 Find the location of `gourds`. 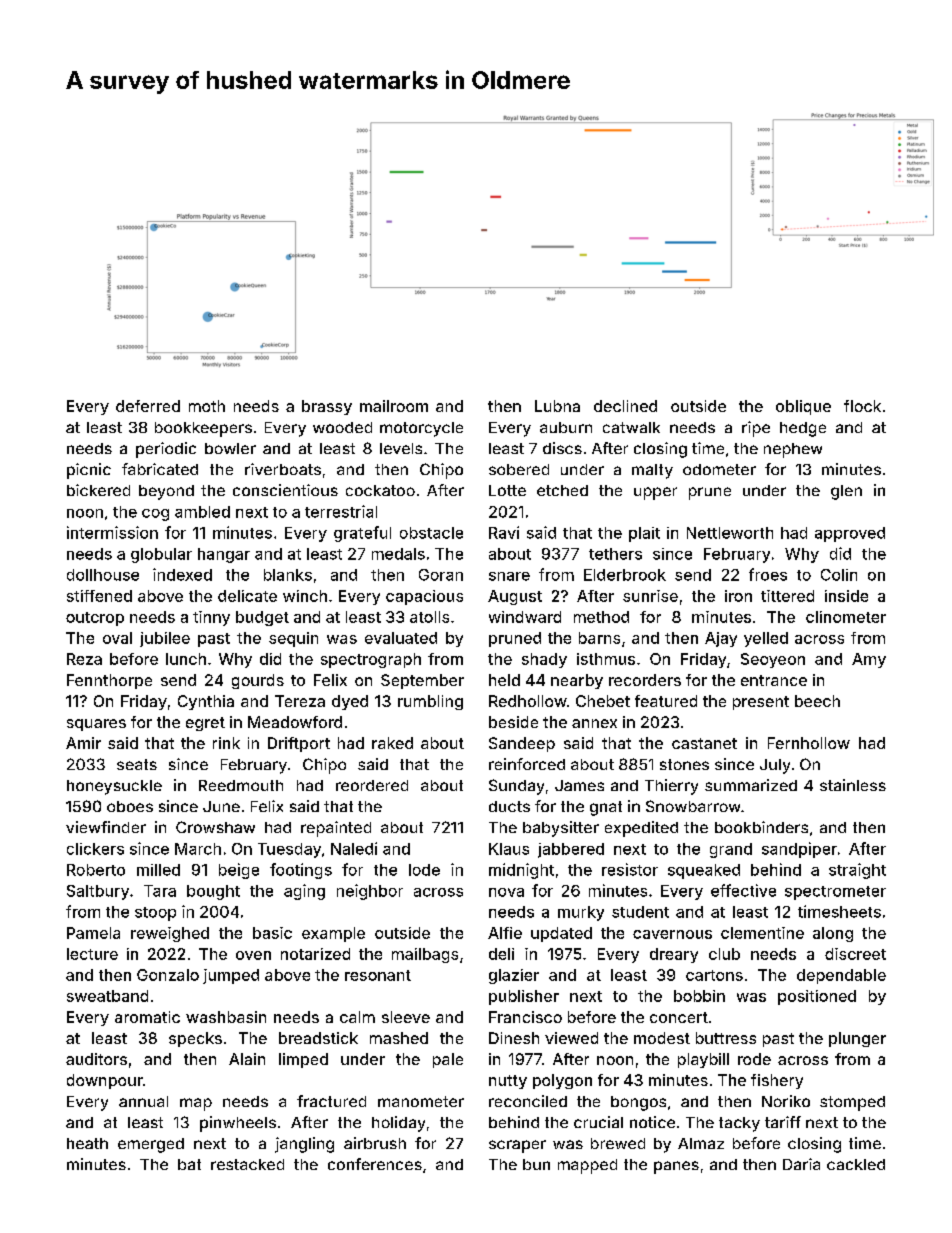

gourds is located at coordinates (258, 681).
